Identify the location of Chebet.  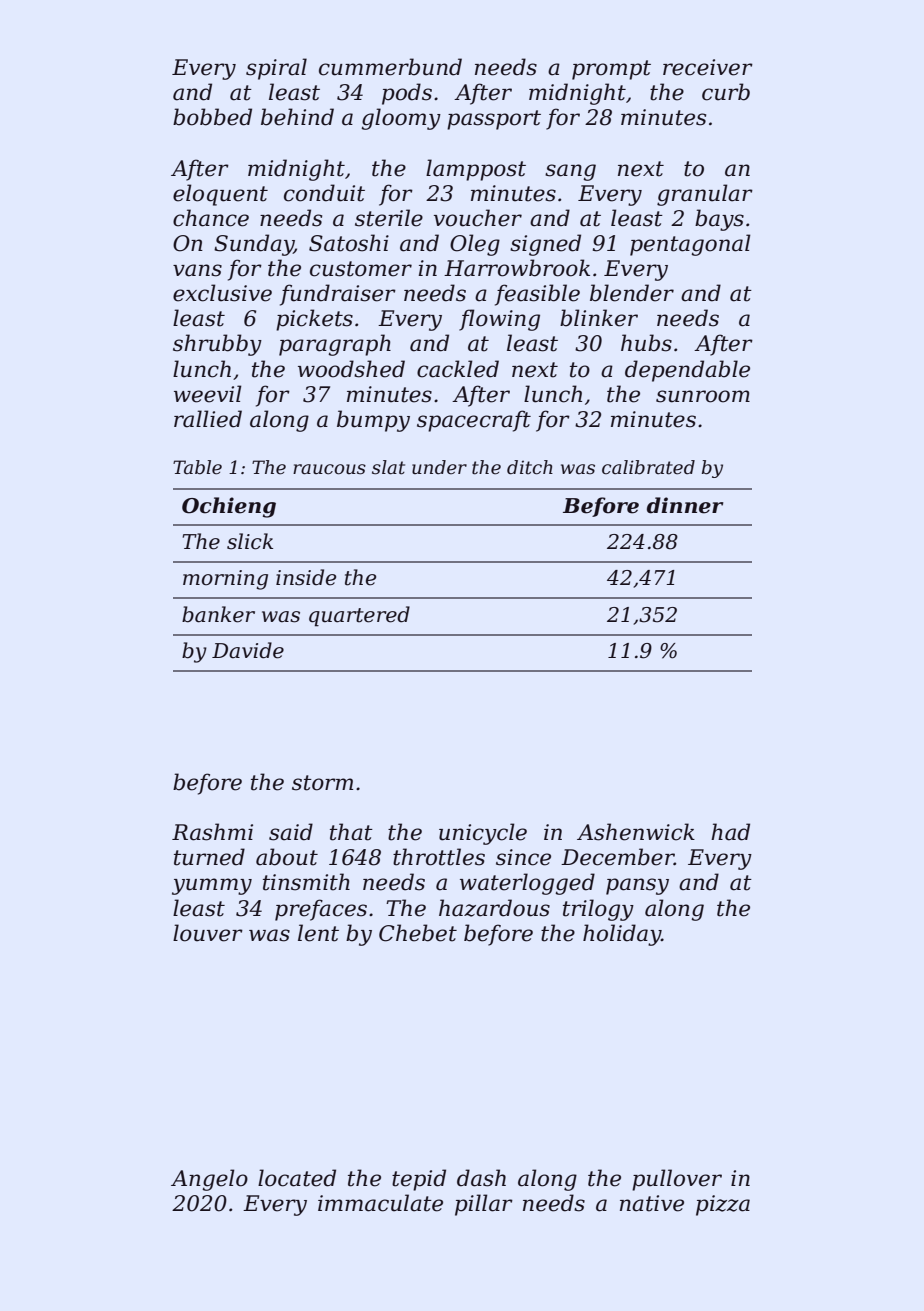
(418, 933).
